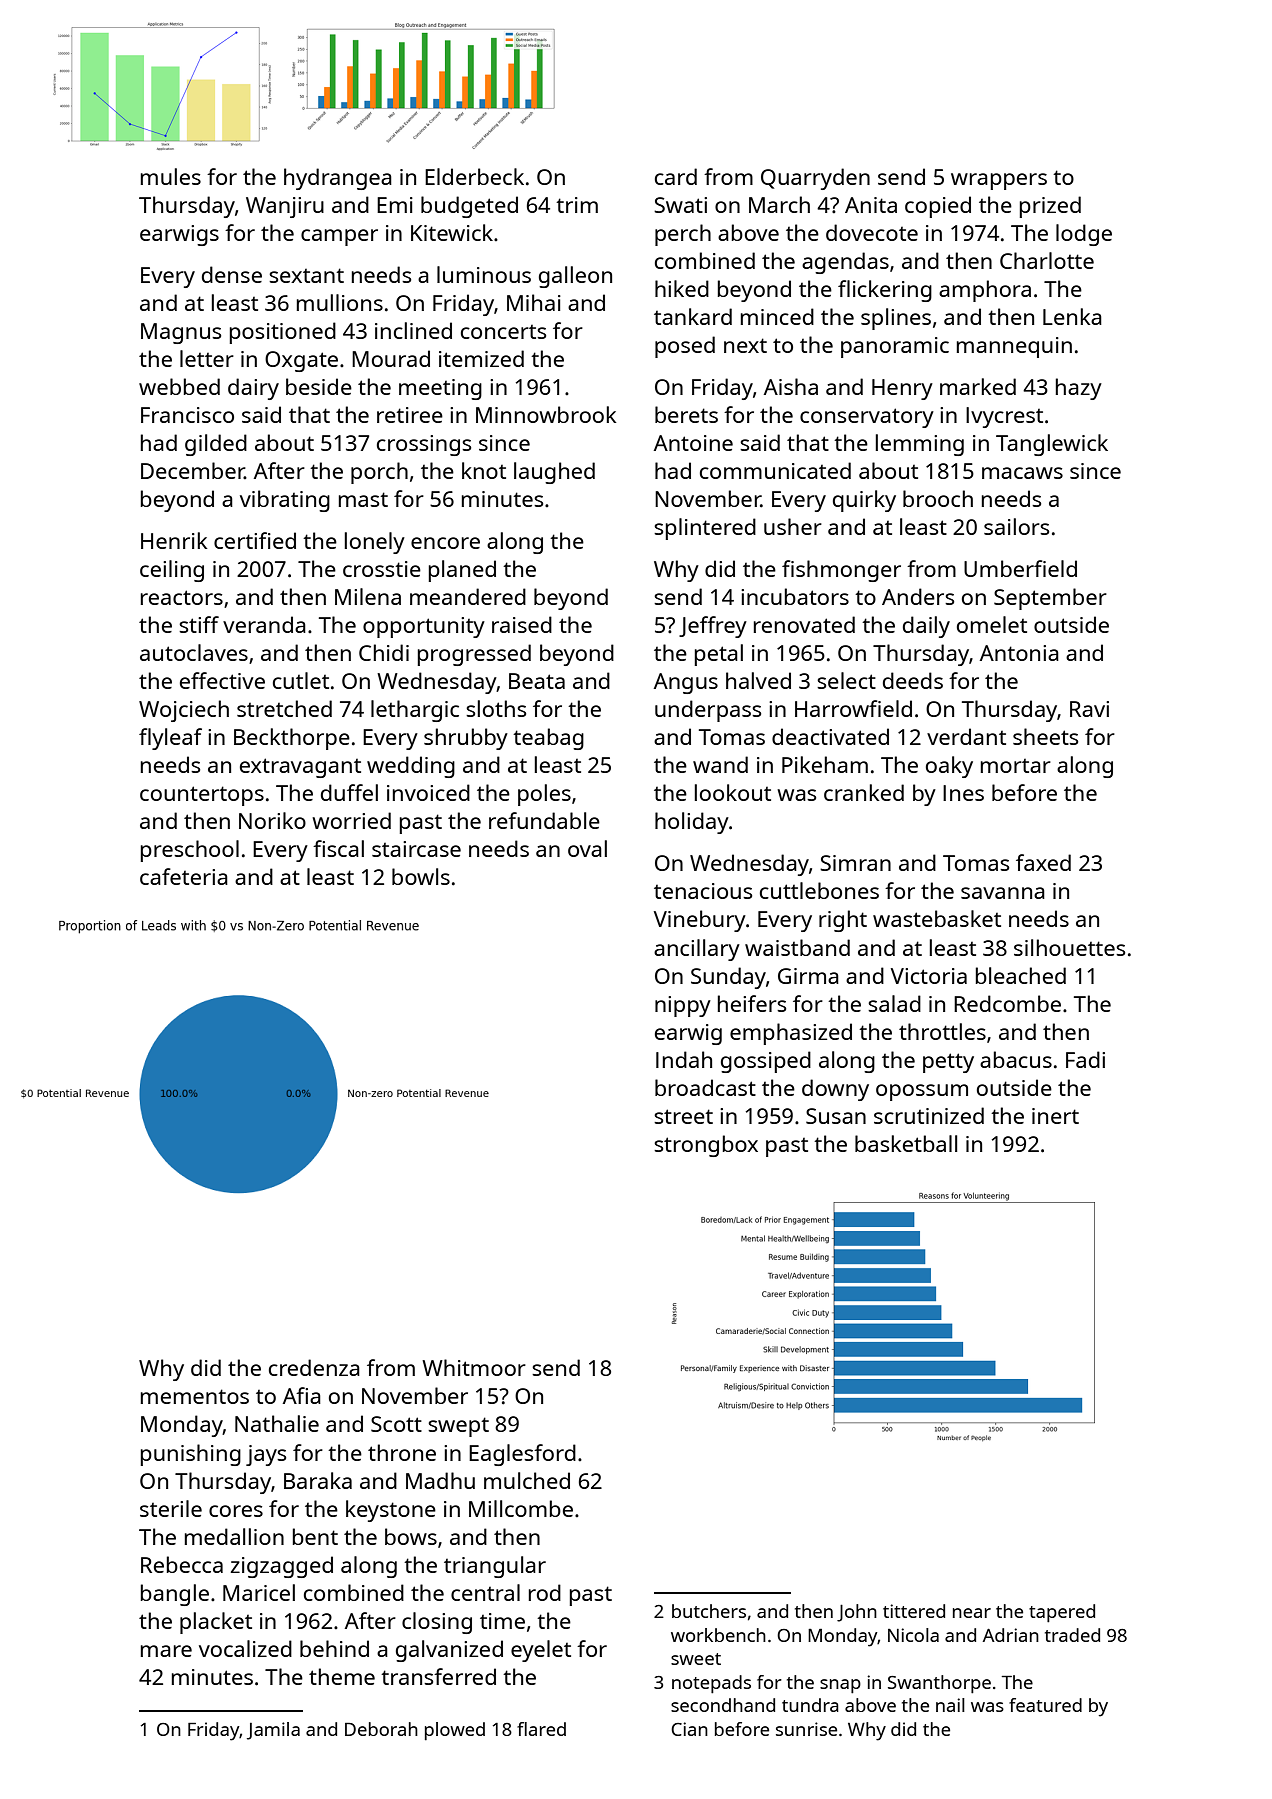 The width and height of the document is (1272, 1799). What do you see at coordinates (381, 1729) in the document?
I see `Deborah` at bounding box center [381, 1729].
